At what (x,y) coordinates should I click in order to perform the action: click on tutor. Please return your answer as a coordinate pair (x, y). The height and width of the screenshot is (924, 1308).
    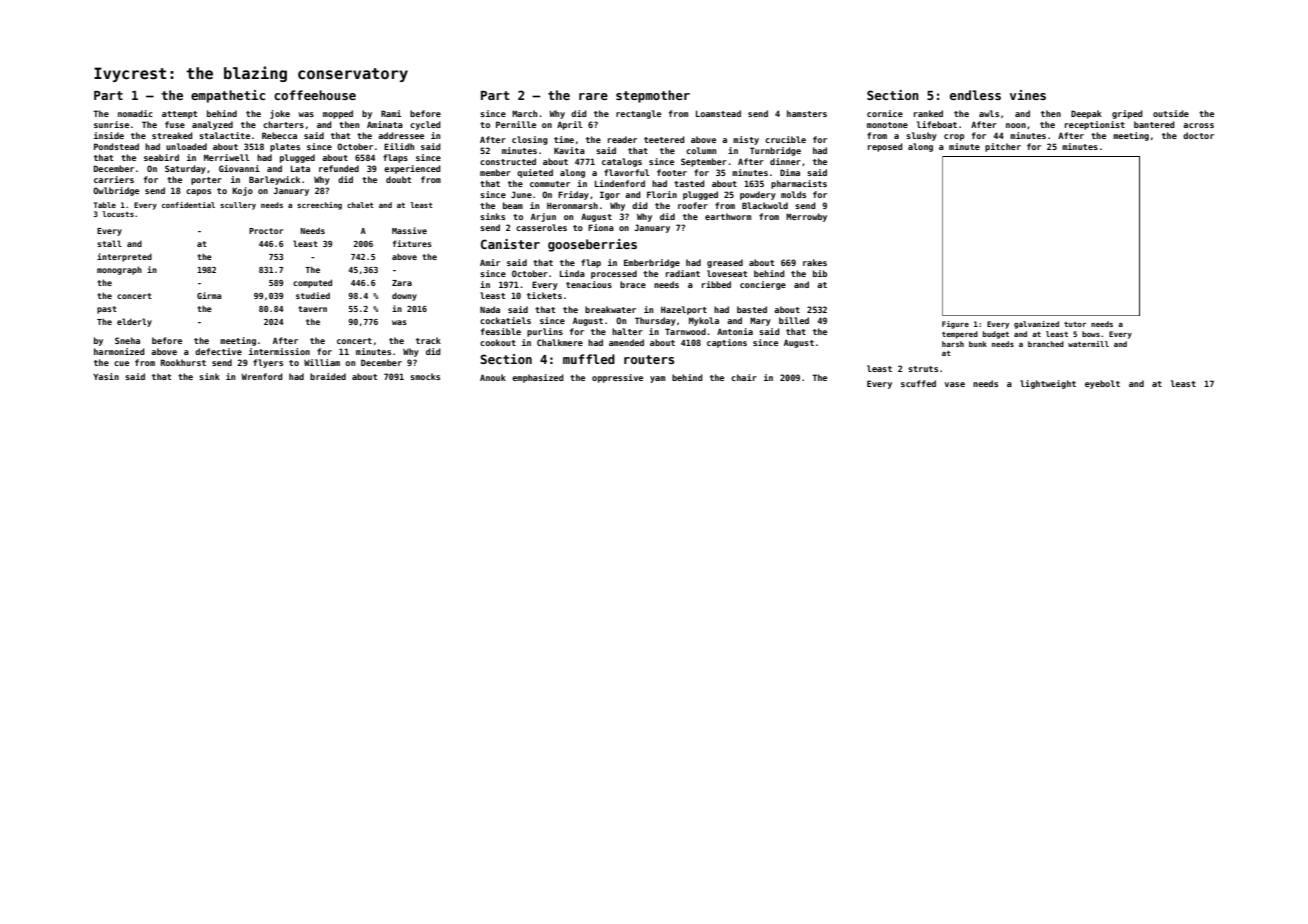
    Looking at the image, I should click on (1075, 324).
